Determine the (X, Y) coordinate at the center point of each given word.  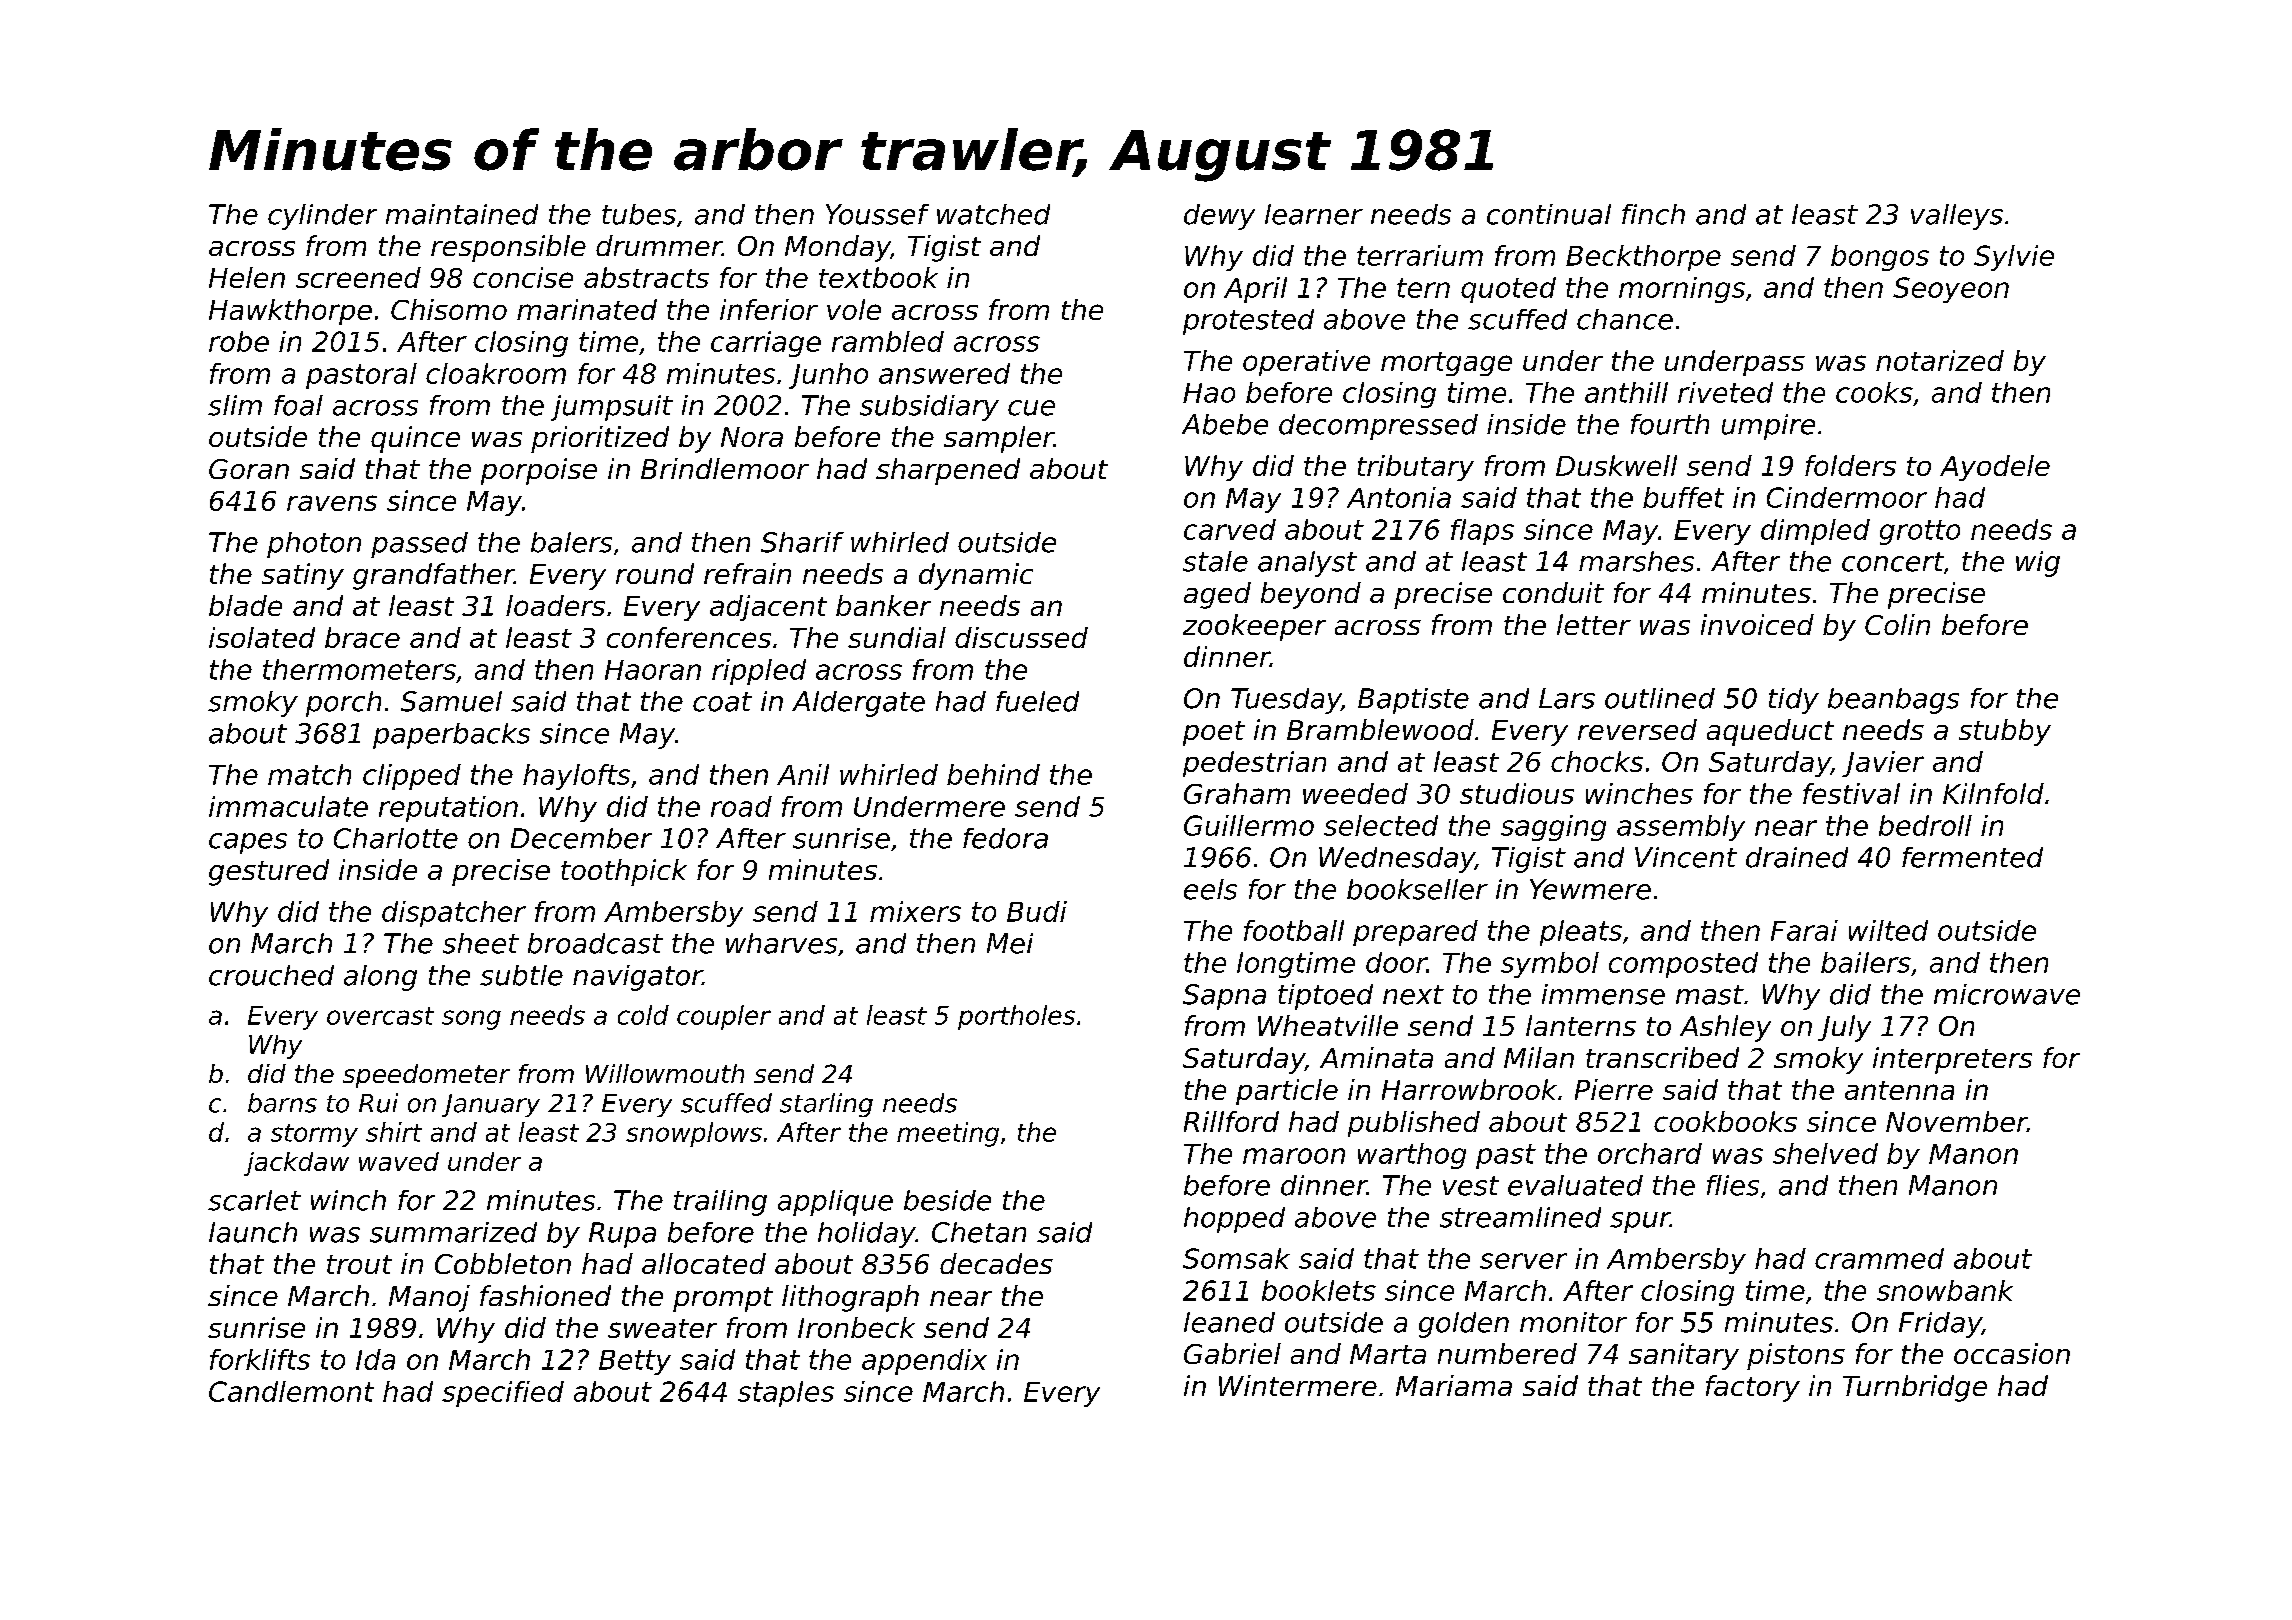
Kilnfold (1993, 793)
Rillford (1231, 1121)
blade (245, 605)
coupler (724, 1017)
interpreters (1952, 1060)
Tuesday (1286, 701)
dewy (1219, 217)
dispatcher (454, 914)
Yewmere (1590, 889)
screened (358, 277)
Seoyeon (1951, 290)
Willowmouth (665, 1073)
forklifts (260, 1359)
